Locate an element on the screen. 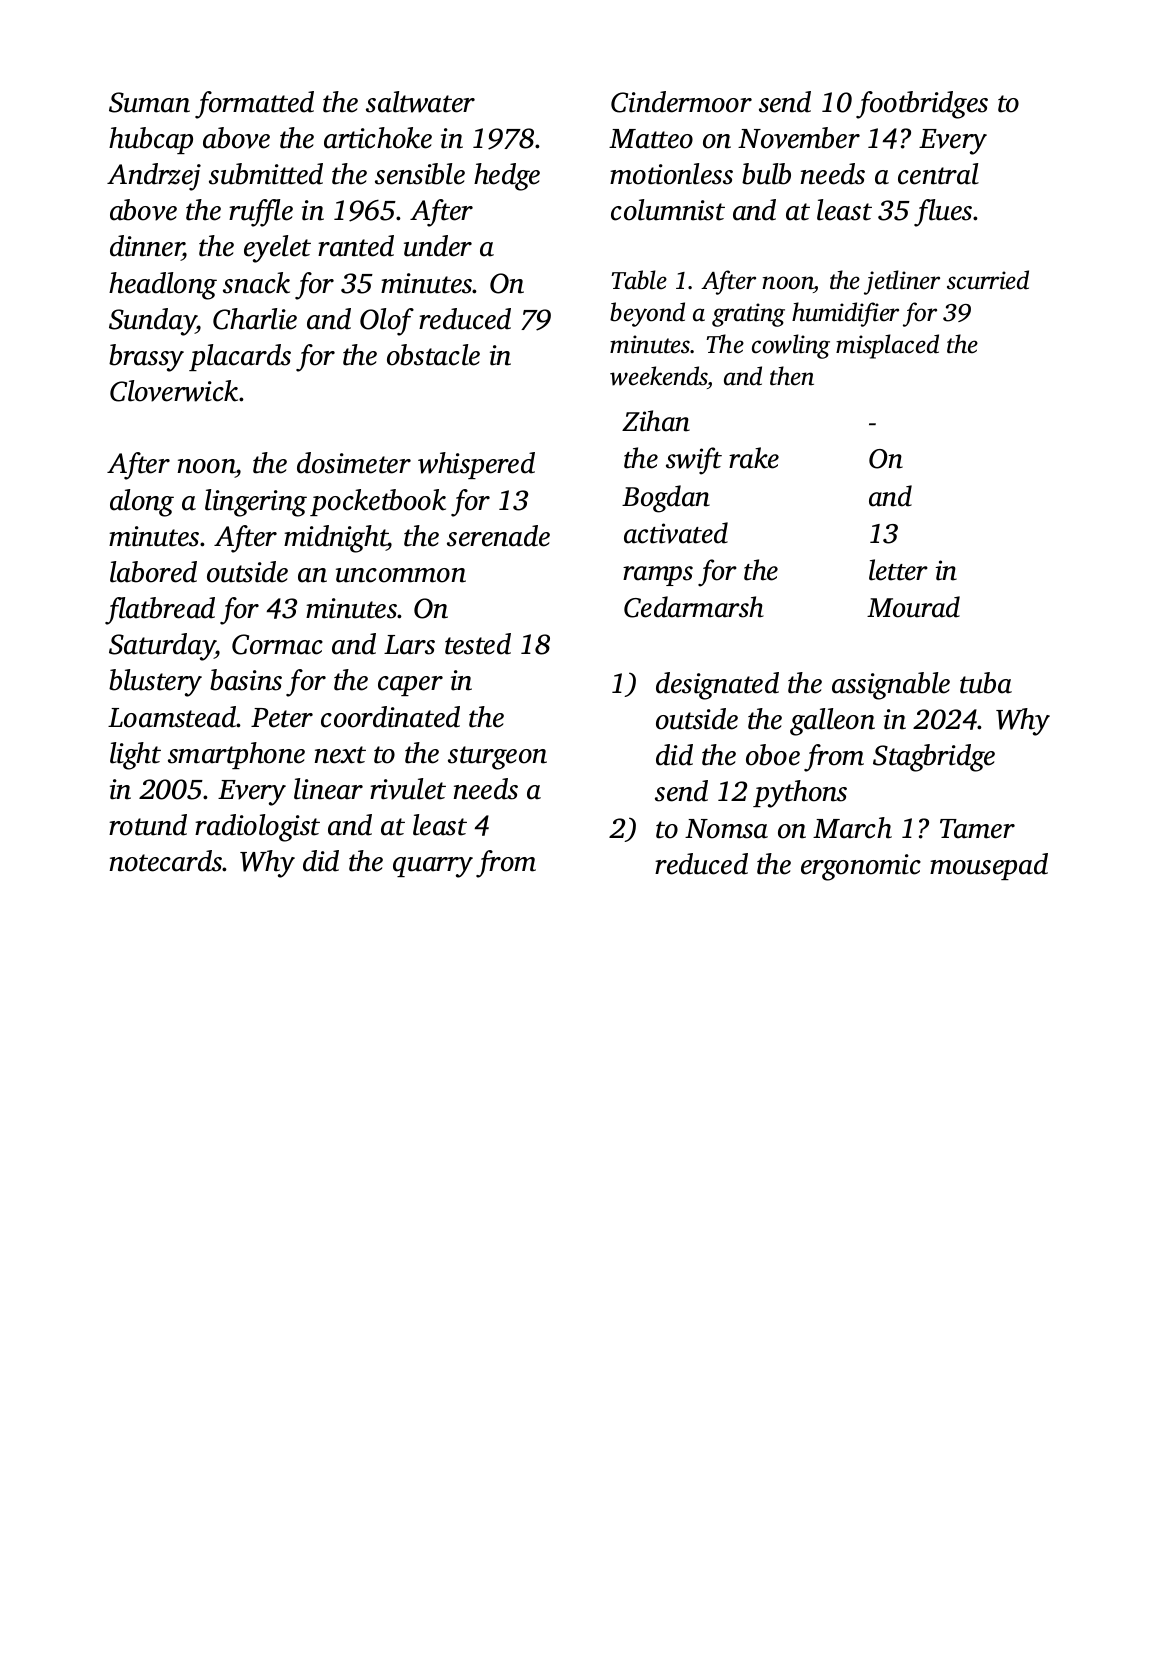 This screenshot has width=1165, height=1654. jetliner is located at coordinates (902, 282).
